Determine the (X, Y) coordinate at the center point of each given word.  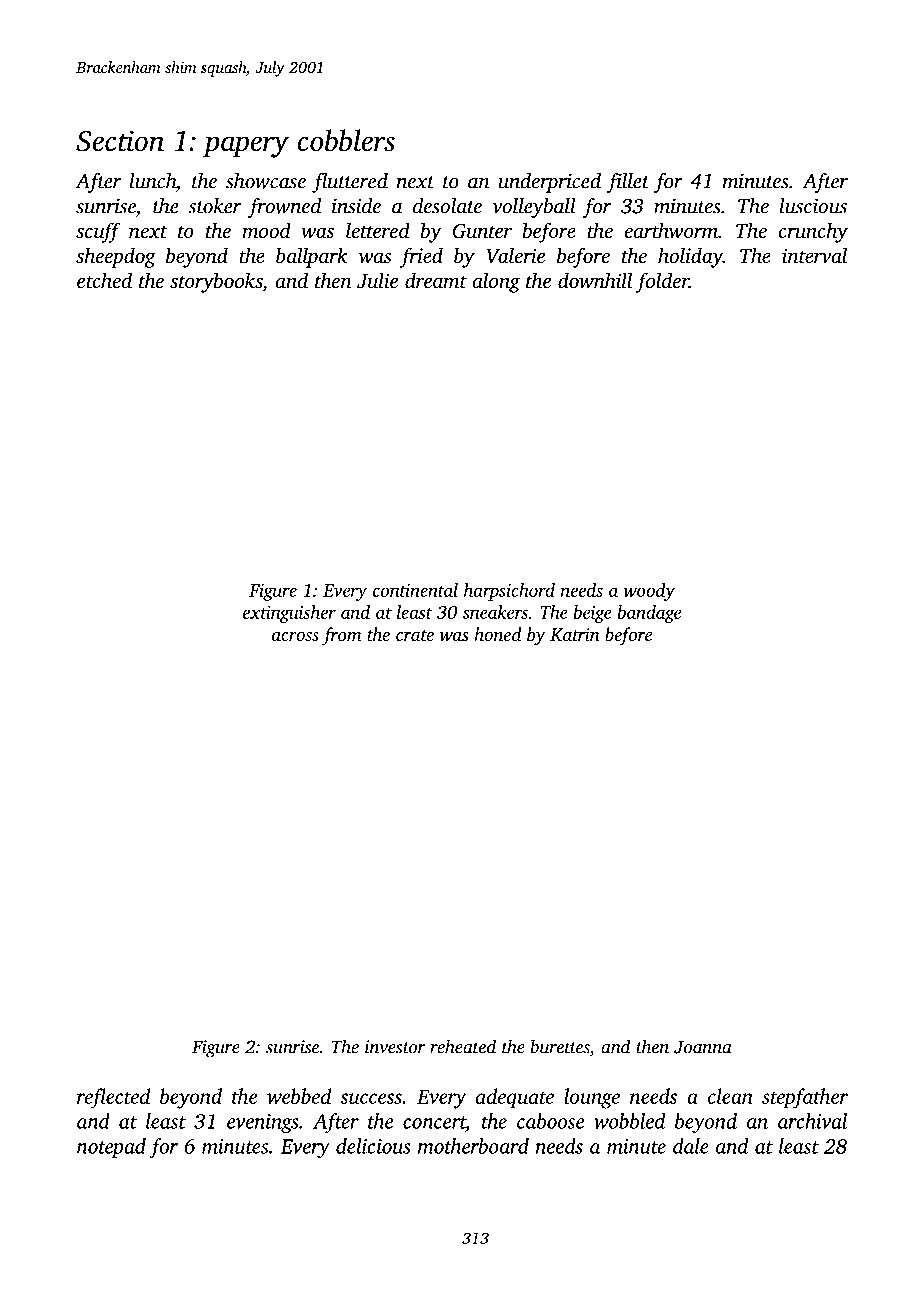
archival (812, 1121)
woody (649, 592)
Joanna (703, 1047)
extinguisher (289, 614)
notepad (111, 1148)
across (295, 636)
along (496, 282)
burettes (560, 1046)
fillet (628, 183)
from (341, 636)
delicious (373, 1146)
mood (266, 230)
